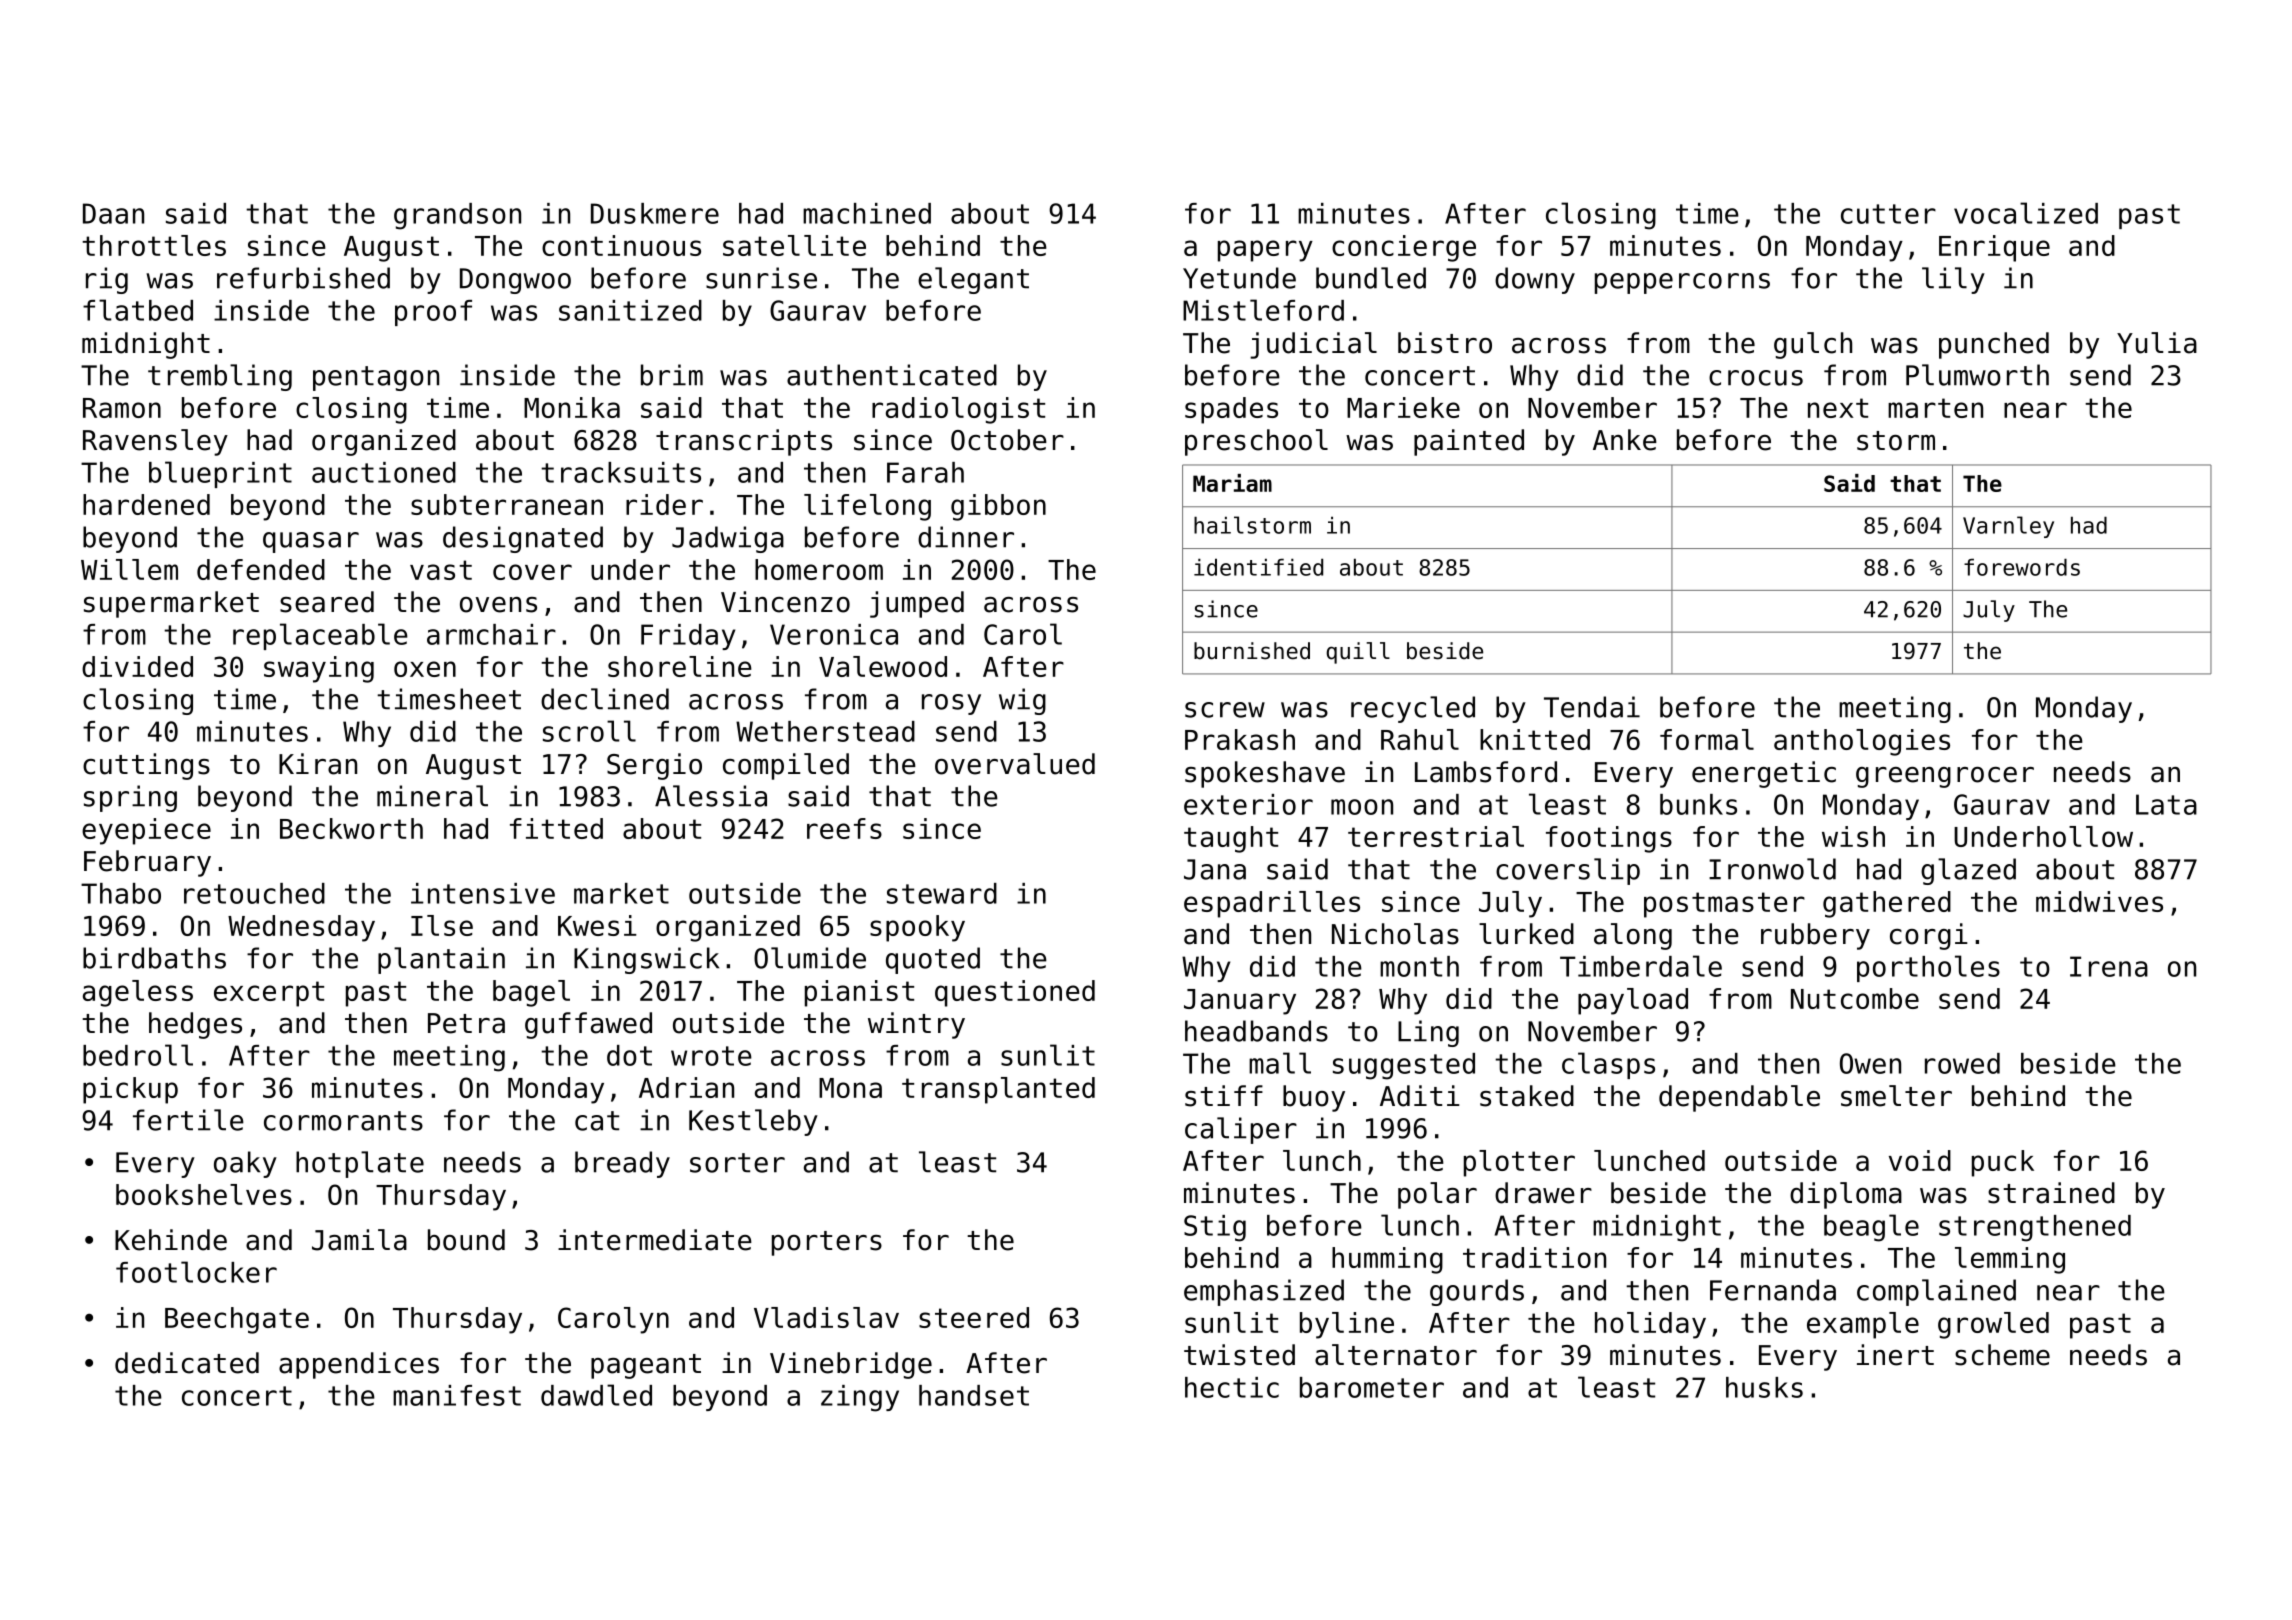  Describe the element at coordinates (1372, 1387) in the document. I see `barometer` at that location.
